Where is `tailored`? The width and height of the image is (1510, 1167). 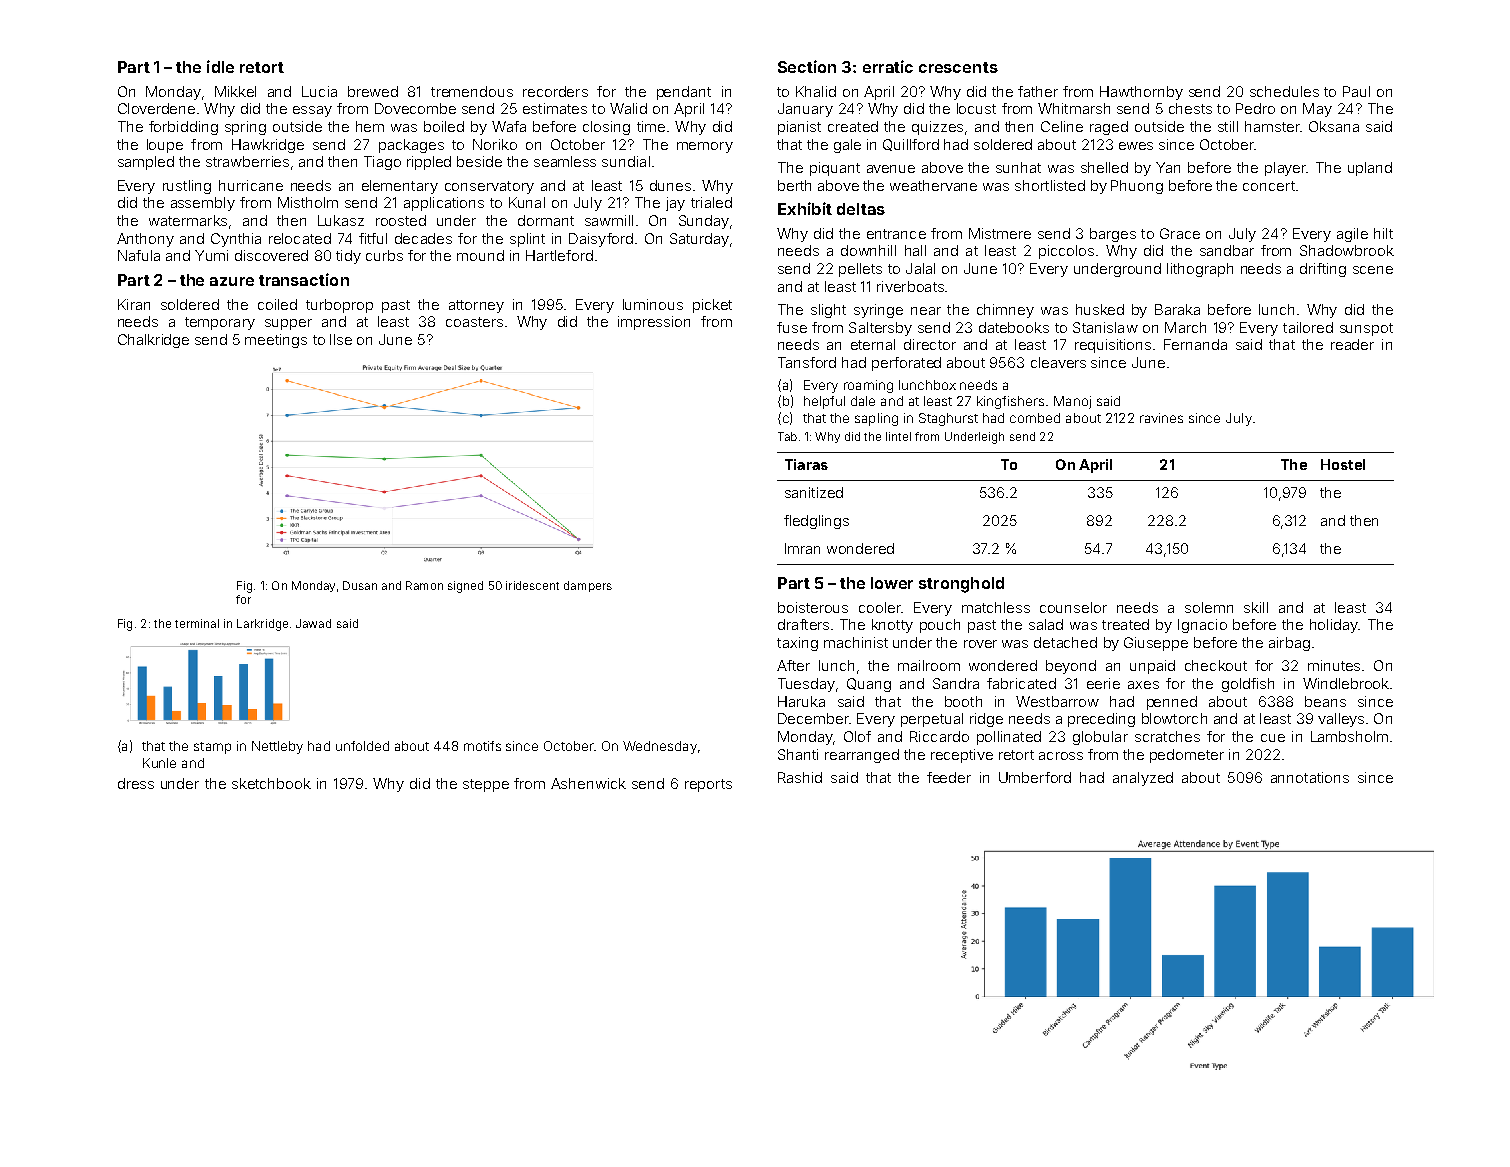
tailored is located at coordinates (1308, 327).
